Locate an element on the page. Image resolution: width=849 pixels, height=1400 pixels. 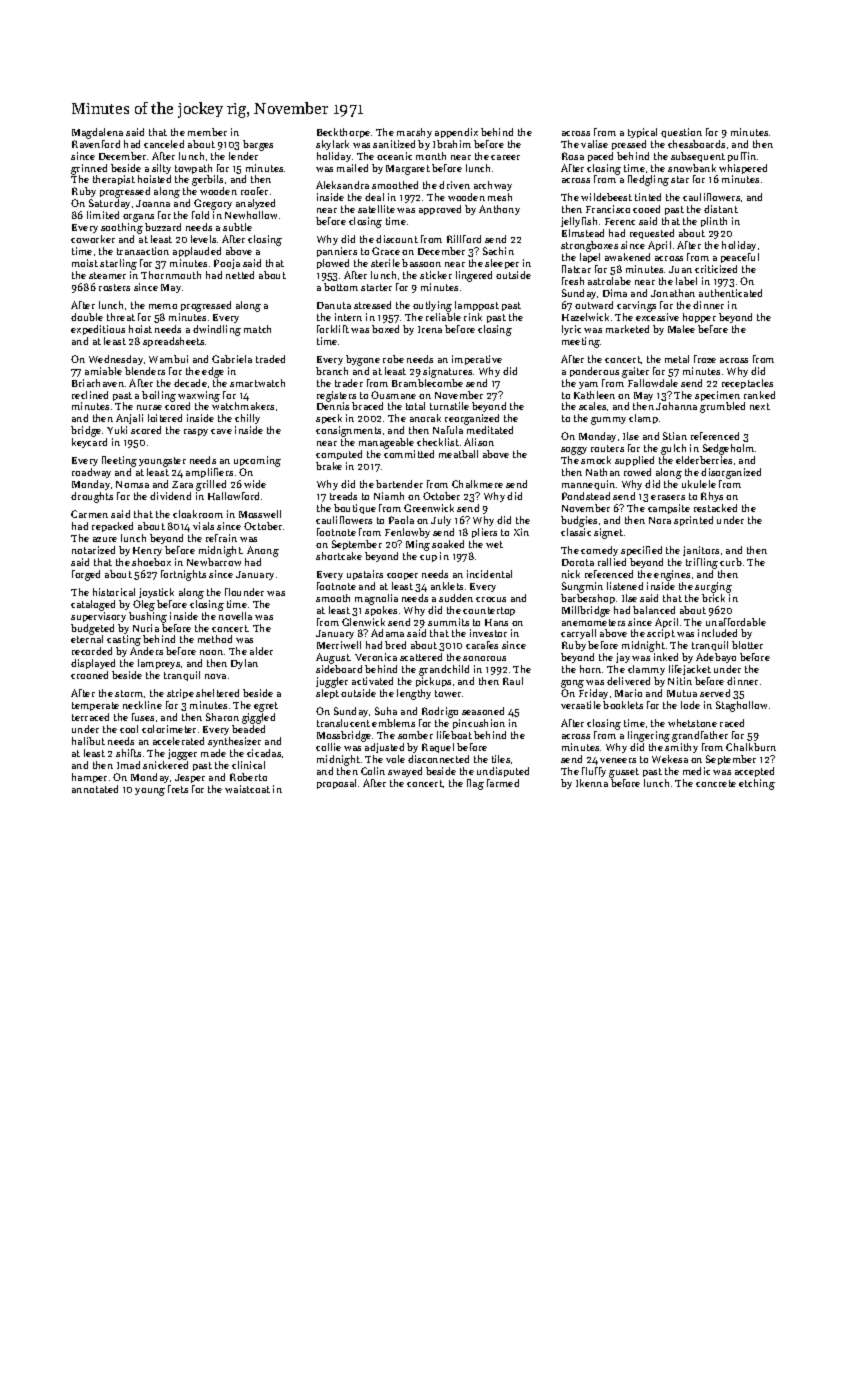
rallied is located at coordinates (612, 562).
